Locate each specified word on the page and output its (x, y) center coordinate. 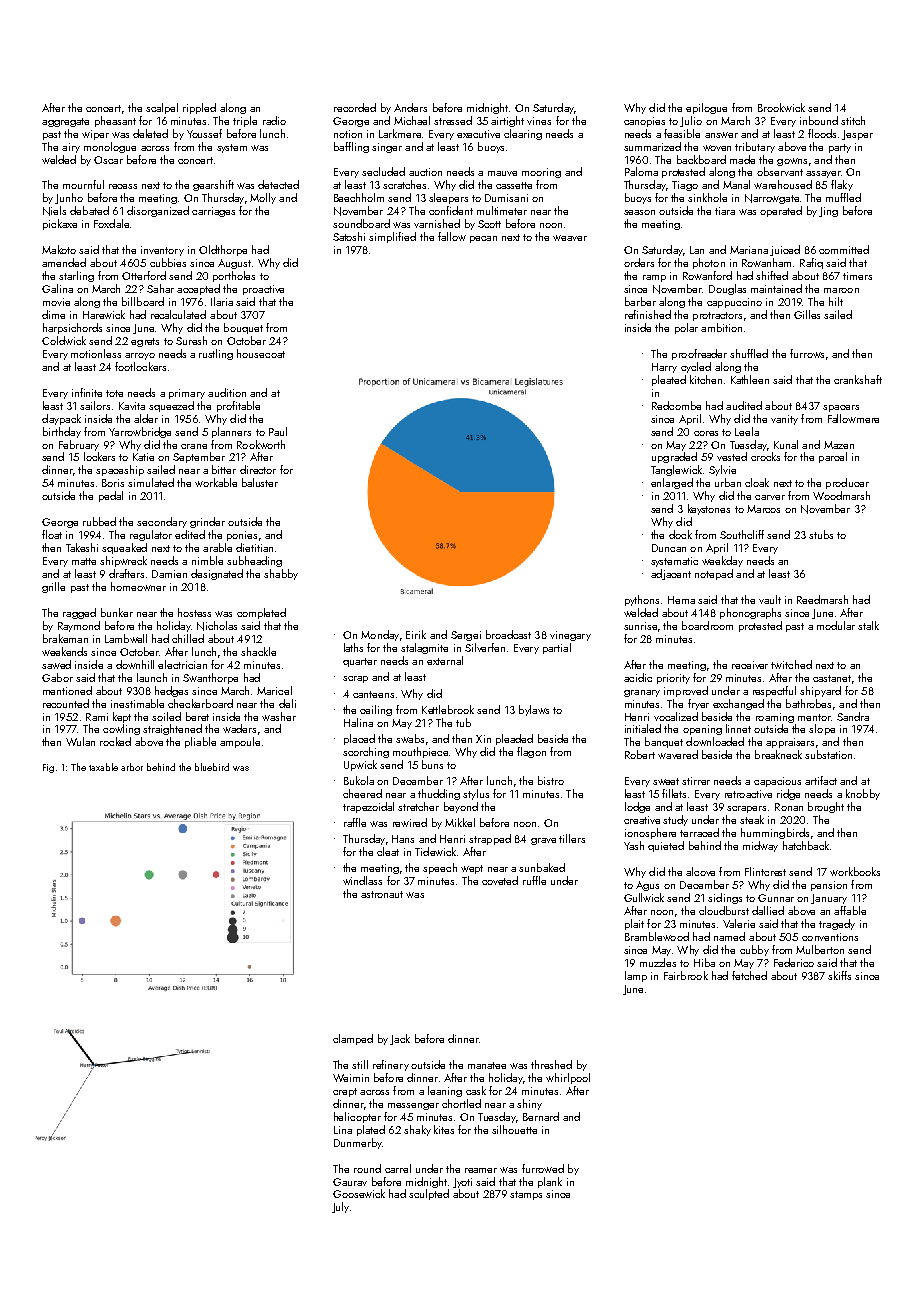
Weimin (351, 1078)
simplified (392, 237)
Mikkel (460, 822)
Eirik (416, 634)
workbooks (855, 871)
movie (56, 302)
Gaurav (350, 1182)
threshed (551, 1064)
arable (217, 547)
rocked (115, 741)
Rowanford (707, 275)
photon (709, 263)
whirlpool (568, 1078)
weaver (570, 238)
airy (71, 148)
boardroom (707, 625)
